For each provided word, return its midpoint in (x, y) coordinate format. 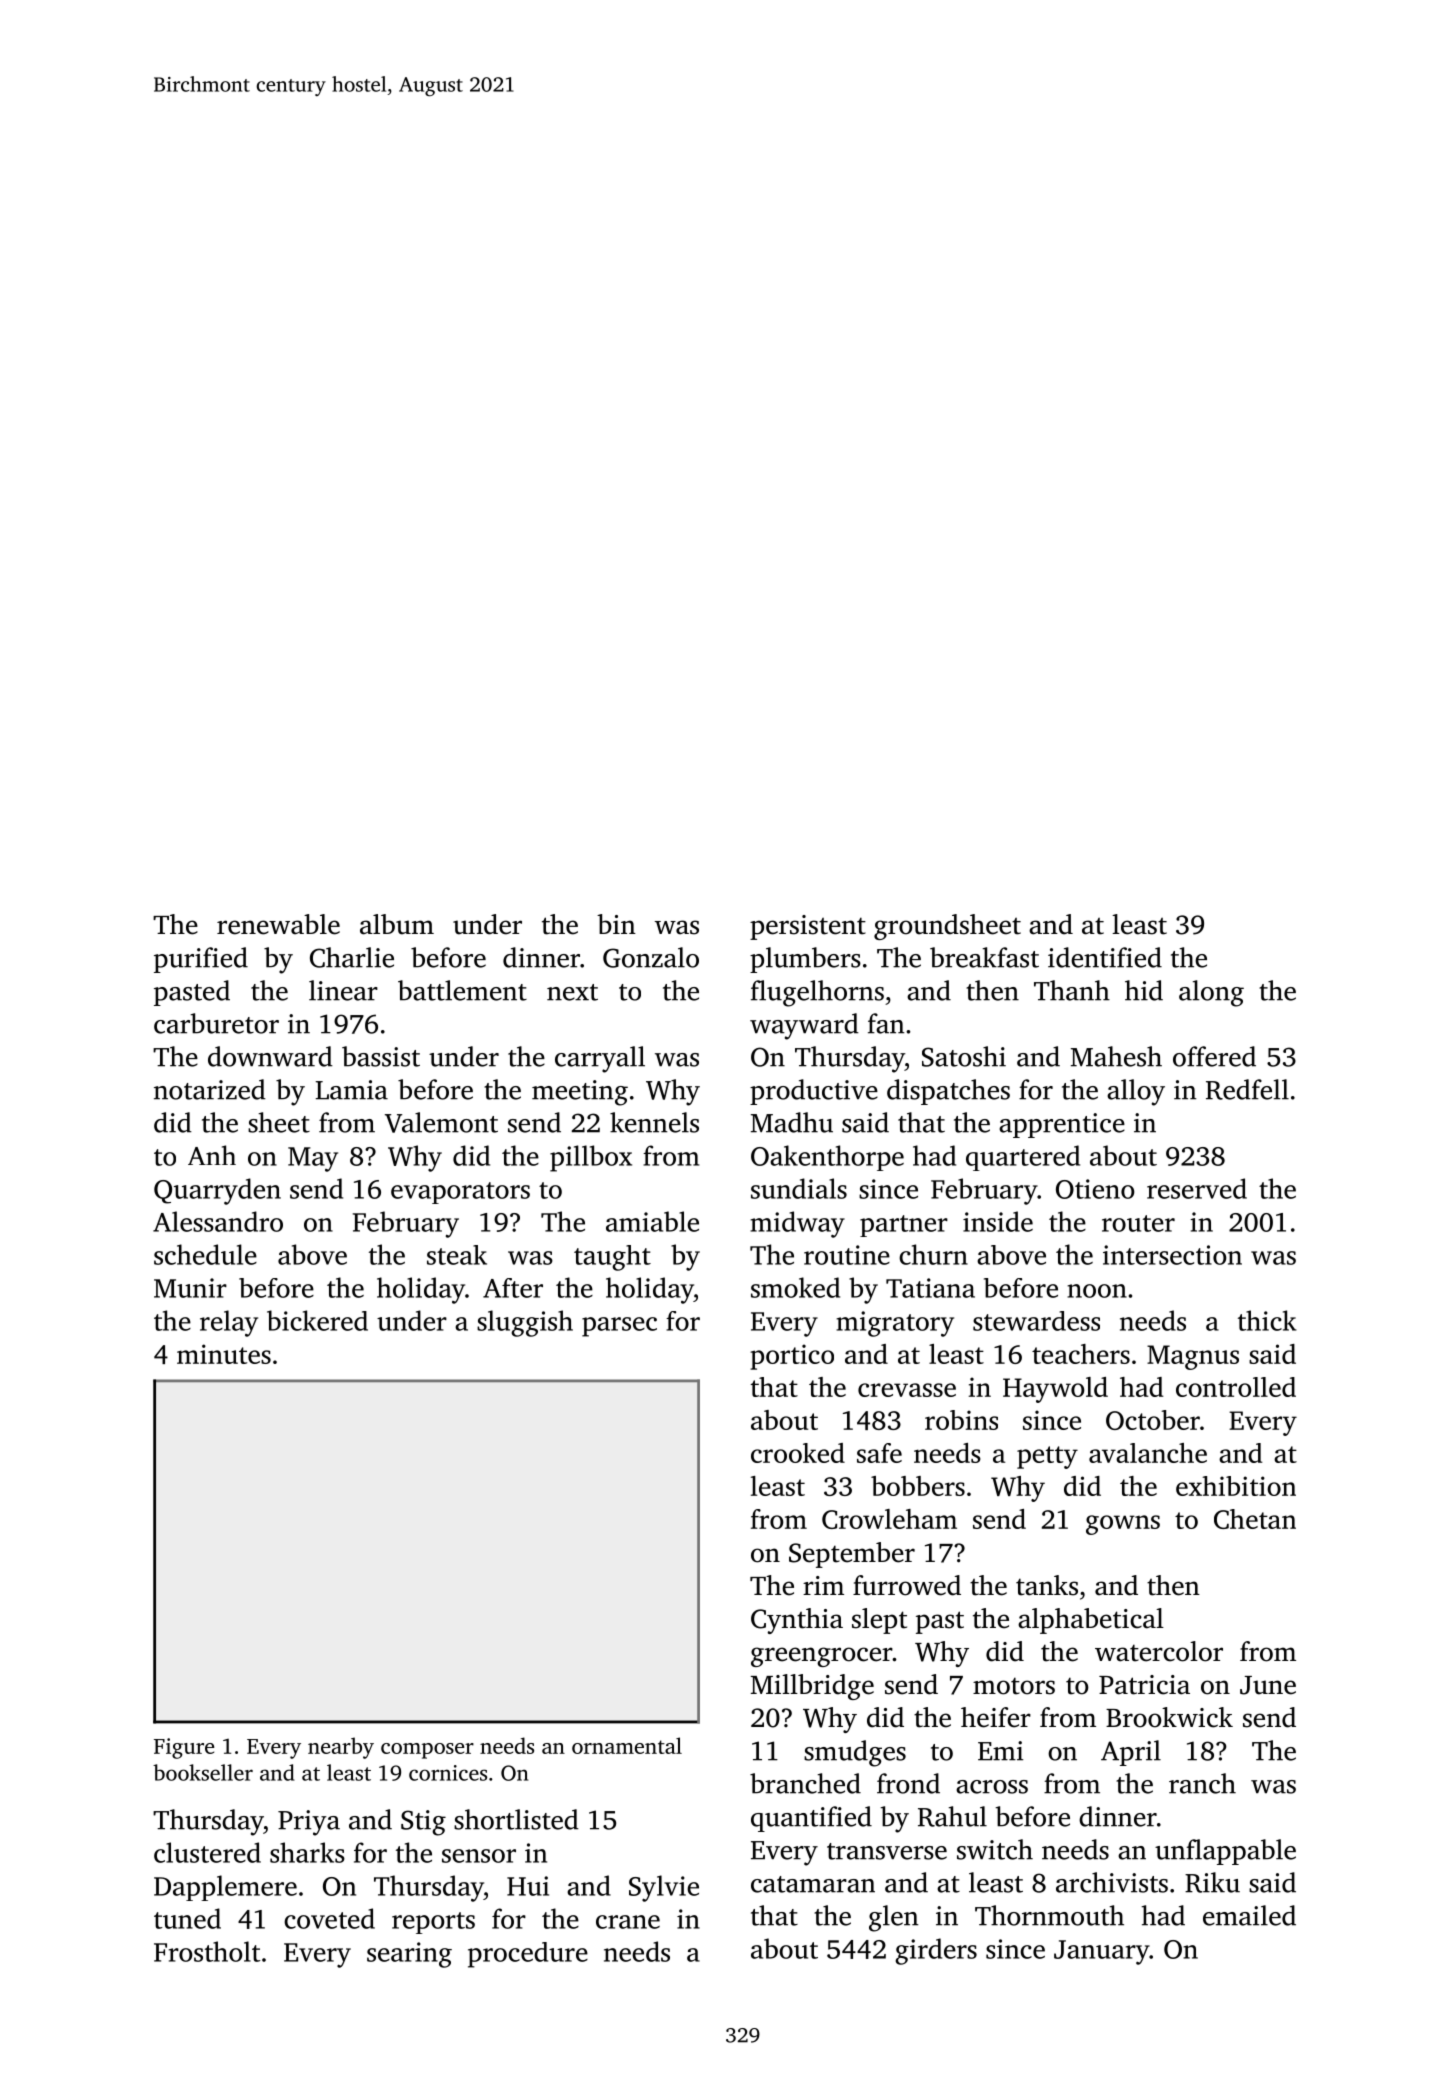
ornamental (627, 1745)
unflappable (1225, 1852)
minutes (224, 1354)
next (572, 992)
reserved (1197, 1188)
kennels (654, 1122)
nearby (341, 1748)
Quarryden (217, 1191)
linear (343, 990)
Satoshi (964, 1056)
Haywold (1055, 1390)
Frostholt (207, 1951)
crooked (798, 1453)
